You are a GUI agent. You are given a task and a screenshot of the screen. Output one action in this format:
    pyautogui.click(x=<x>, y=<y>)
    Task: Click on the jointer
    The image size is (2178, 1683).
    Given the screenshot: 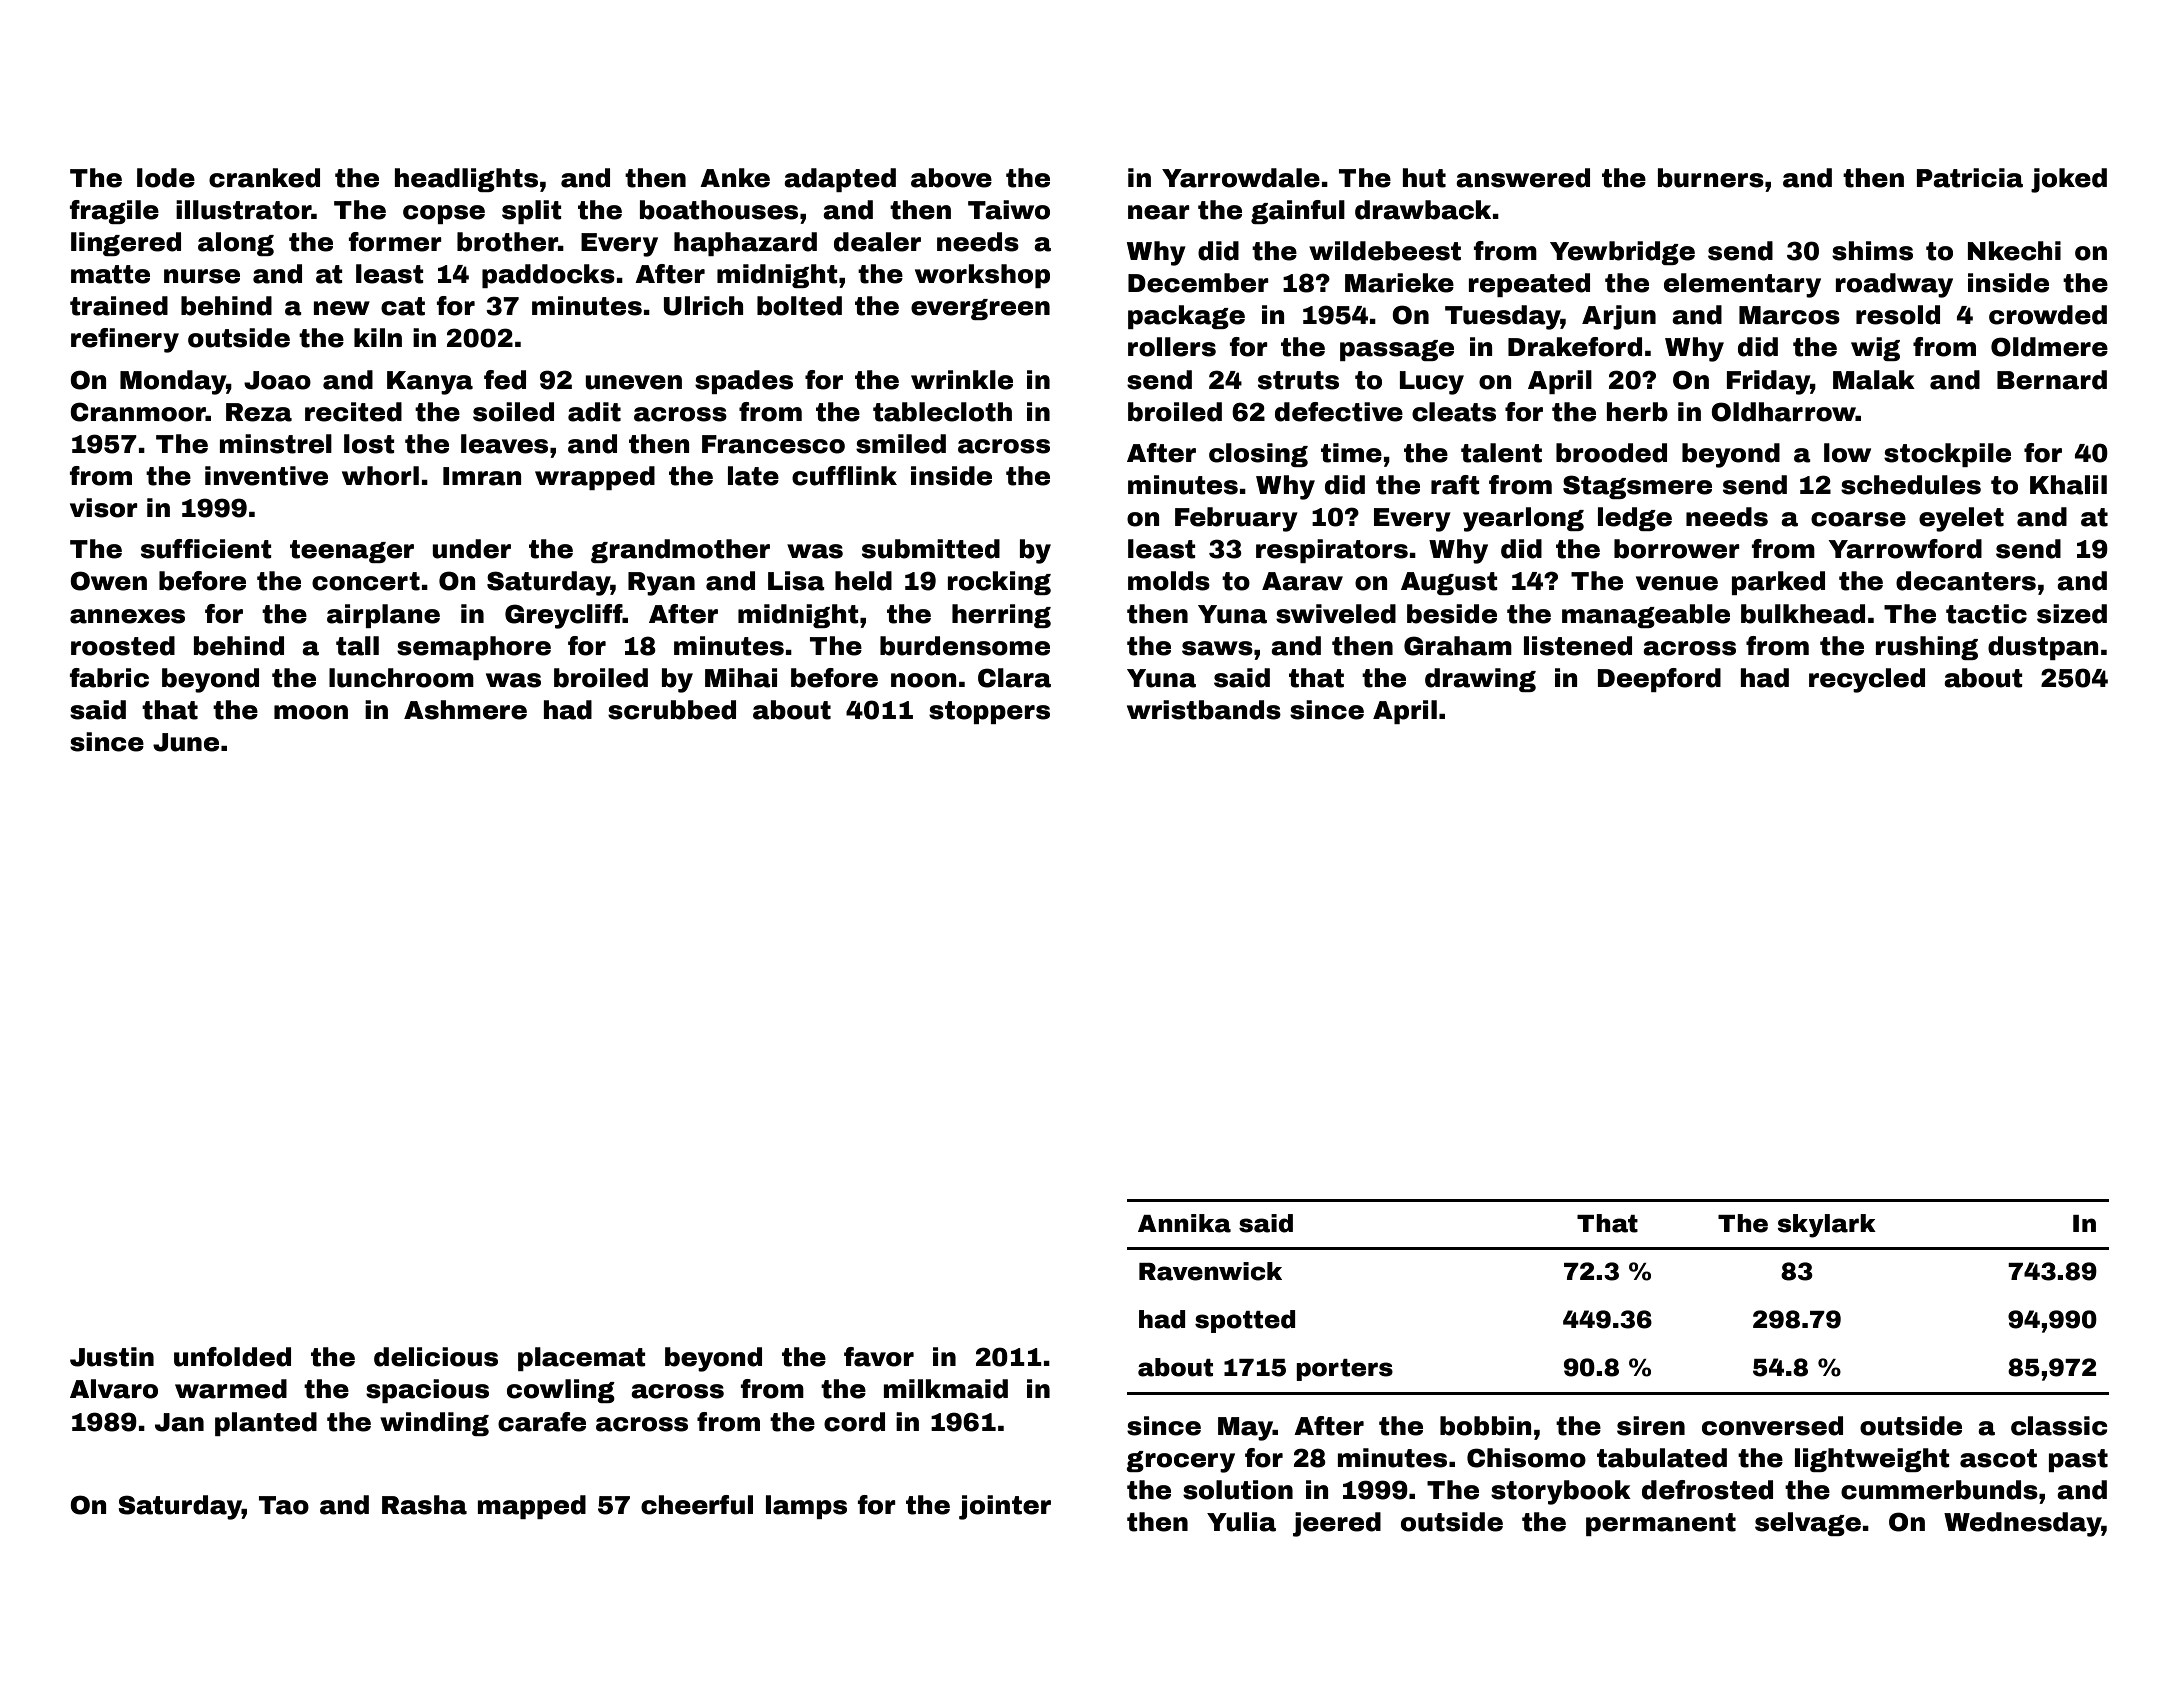 What is the action you would take?
    pyautogui.click(x=1005, y=1507)
